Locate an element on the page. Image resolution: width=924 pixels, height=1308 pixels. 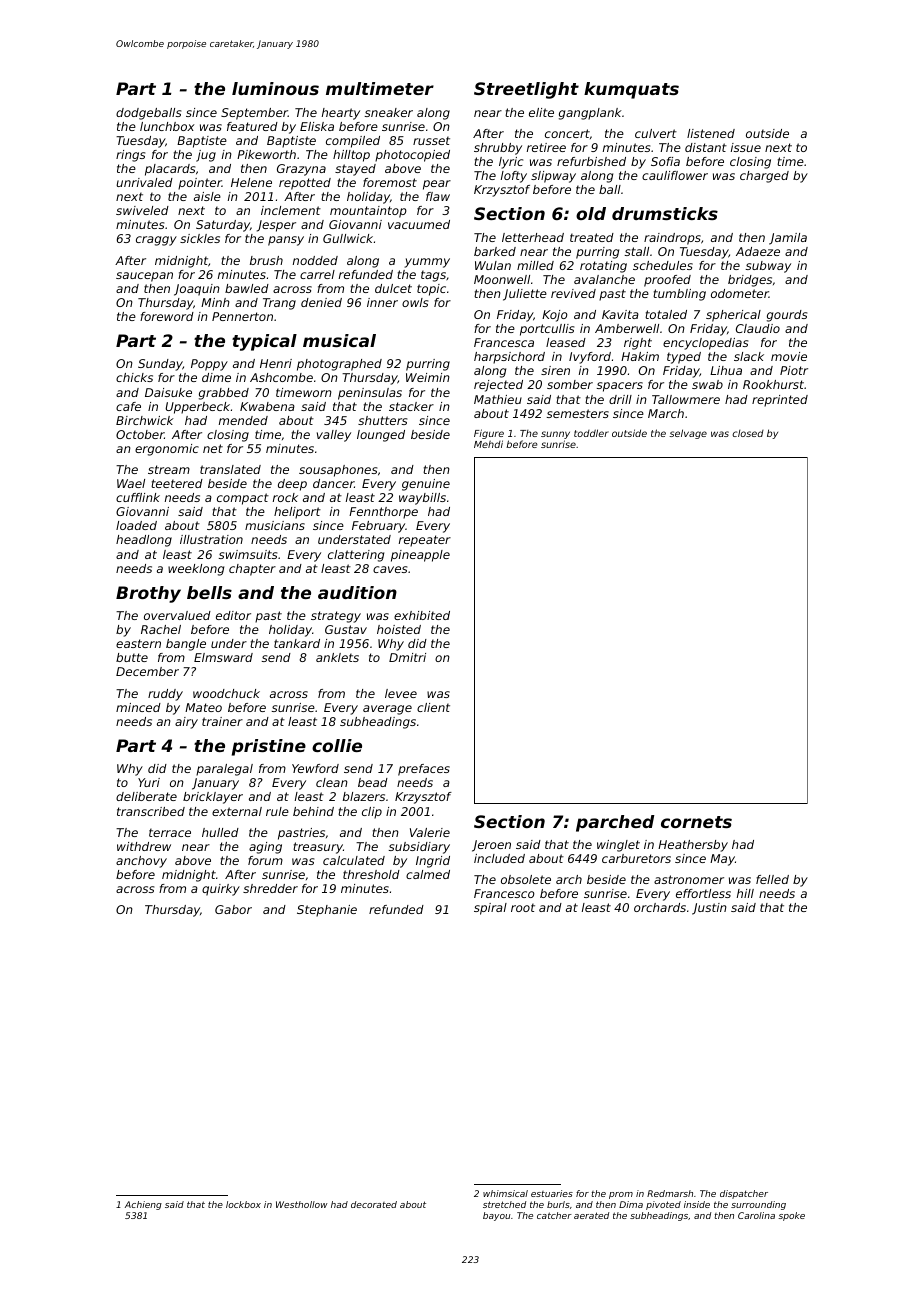
Stephanie is located at coordinates (327, 911).
